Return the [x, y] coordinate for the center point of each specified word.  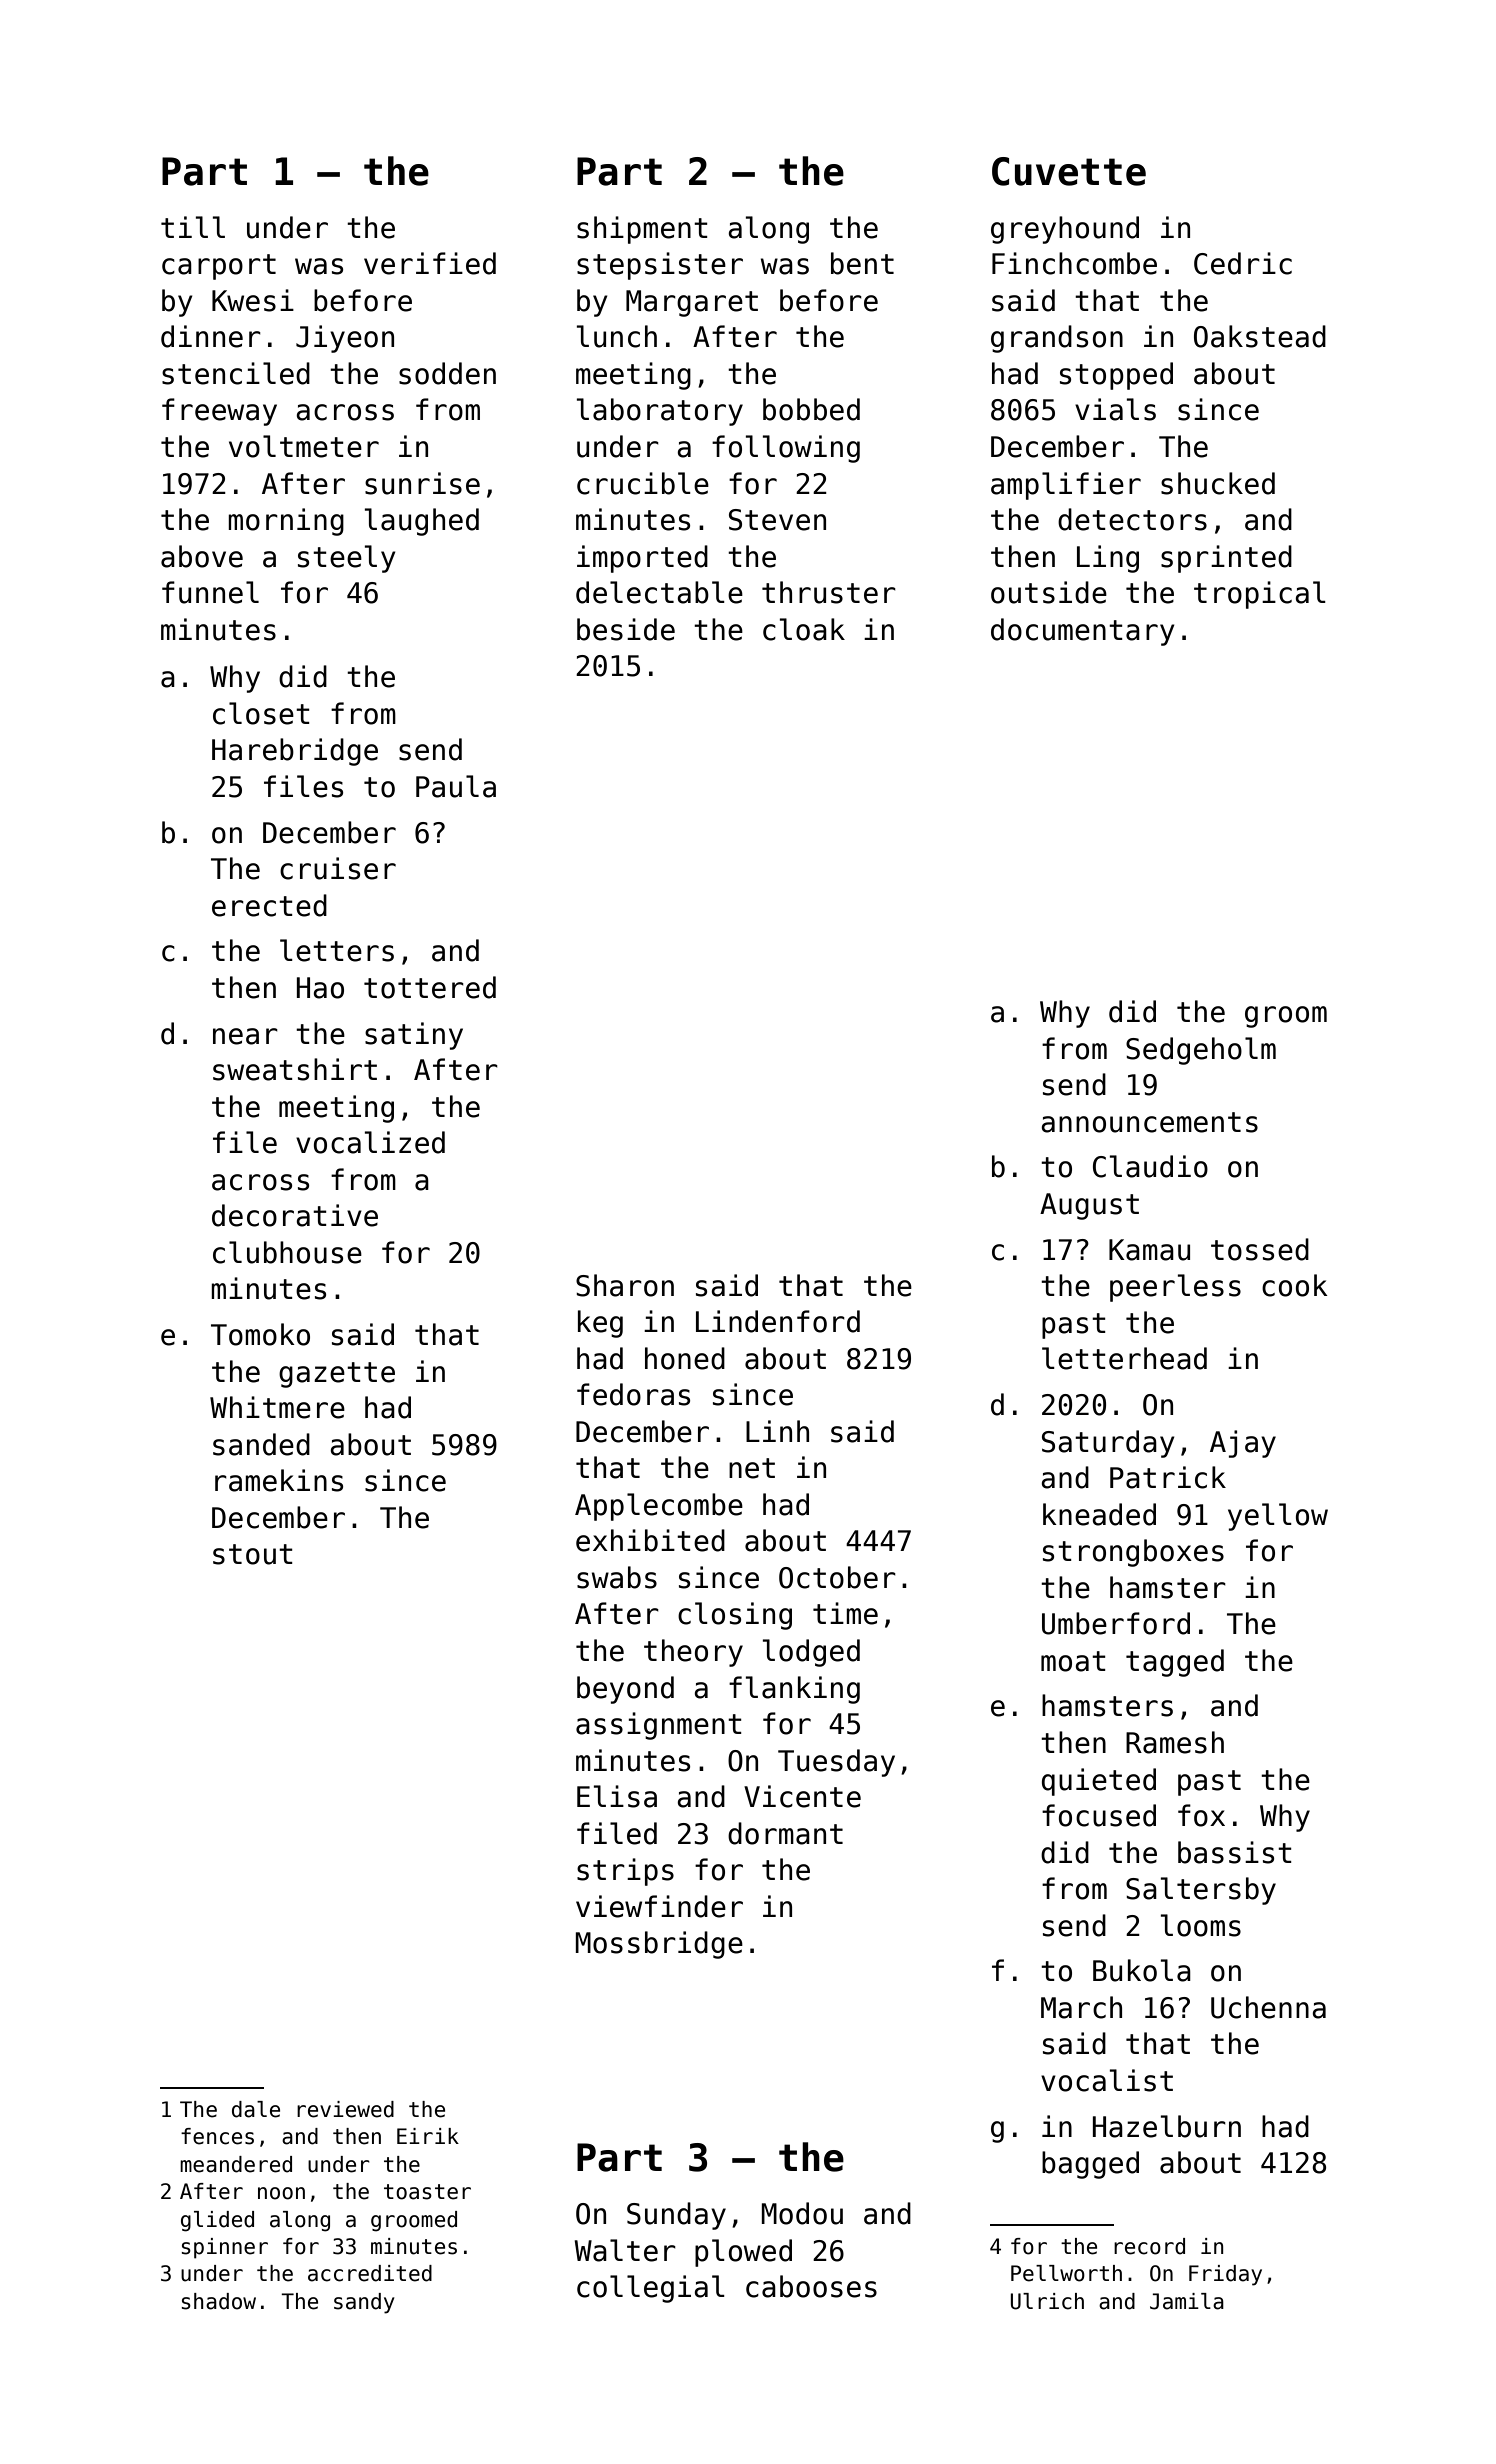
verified [430, 263]
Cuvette [1069, 171]
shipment [642, 230]
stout [253, 1554]
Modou [802, 2213]
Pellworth [1066, 2273]
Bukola [1142, 1970]
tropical [1260, 595]
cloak [804, 629]
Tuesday [836, 1763]
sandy [364, 2303]
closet [261, 713]
